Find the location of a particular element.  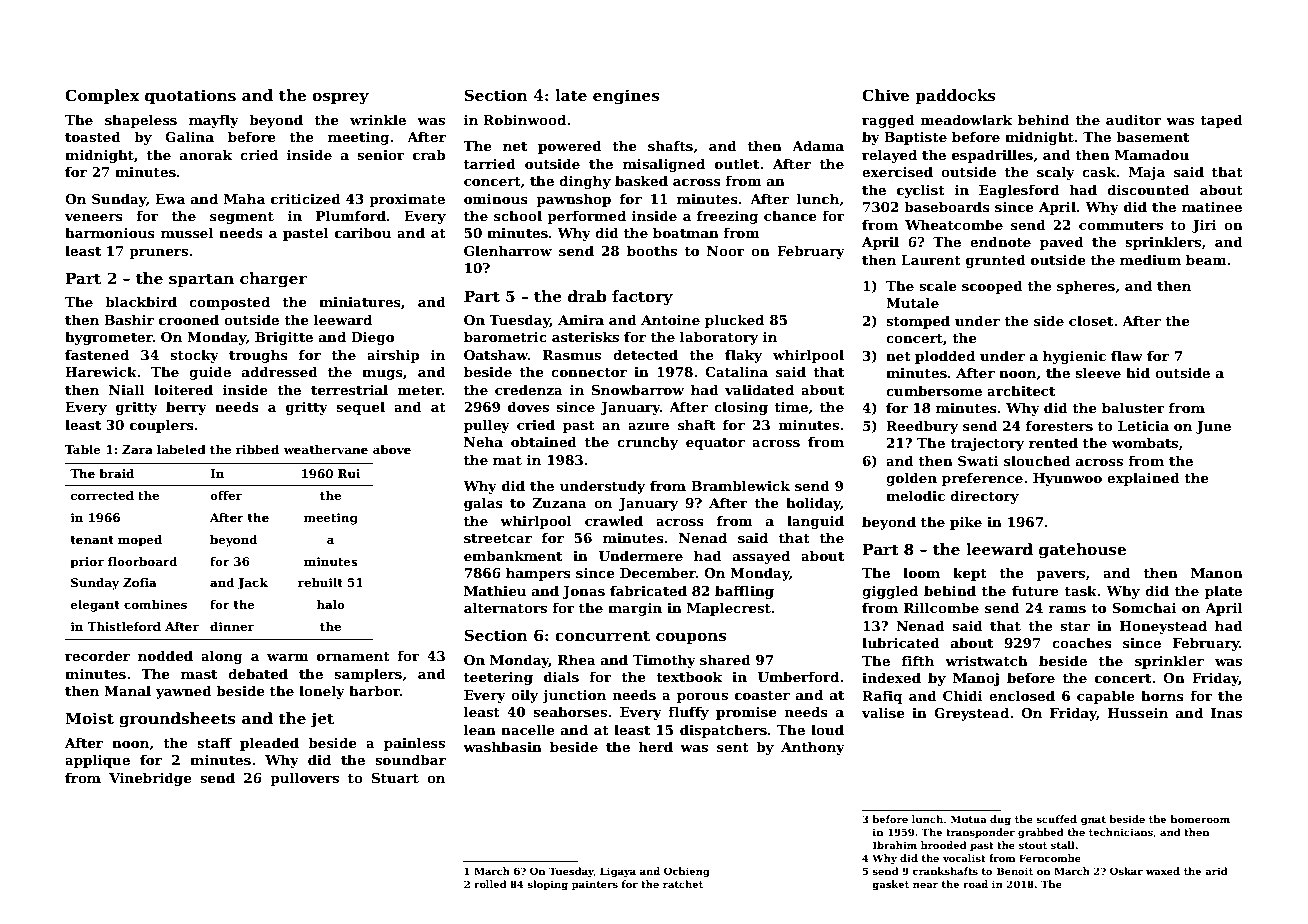

rolled is located at coordinates (490, 884).
